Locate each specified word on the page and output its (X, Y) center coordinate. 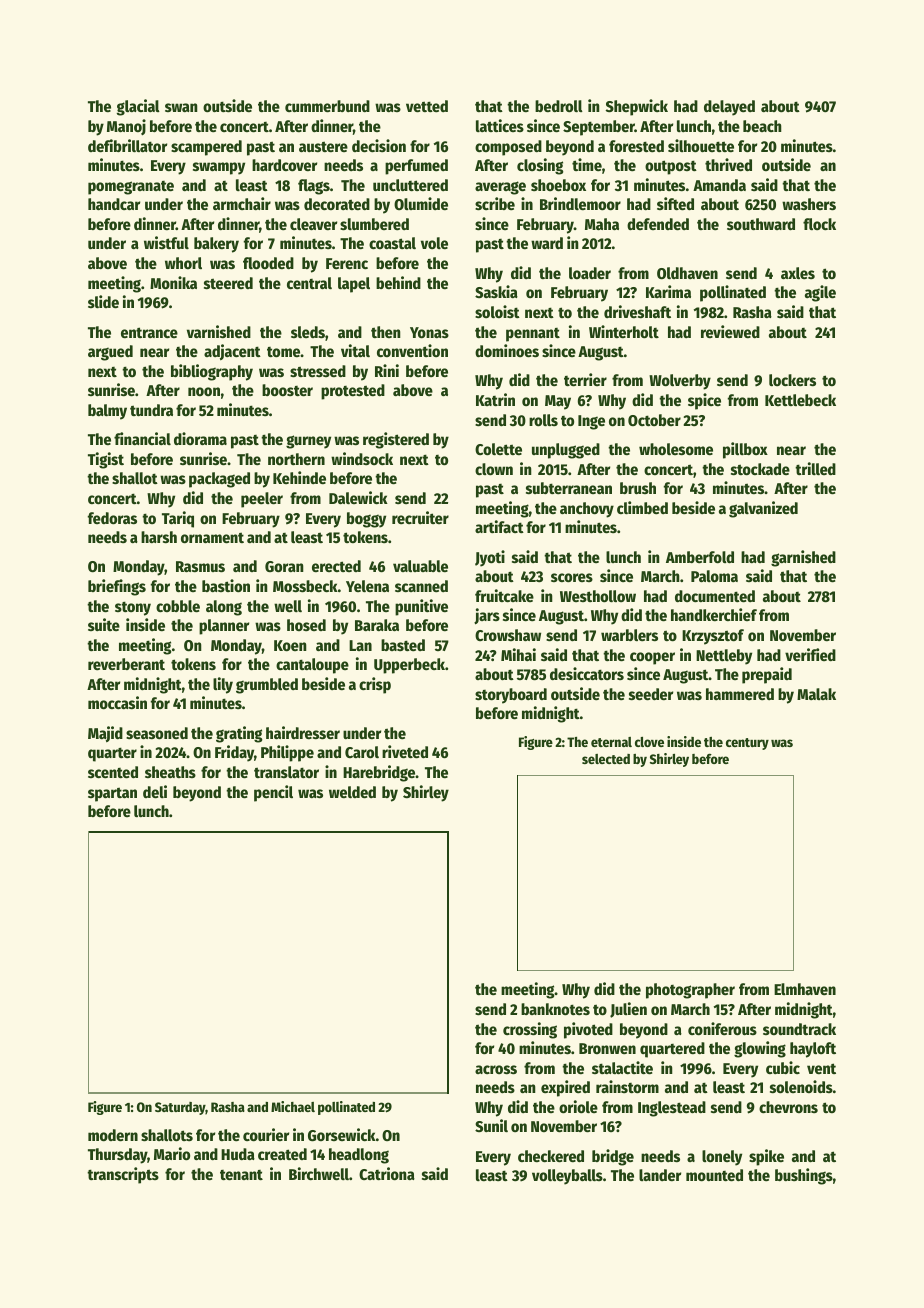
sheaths (170, 772)
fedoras (112, 518)
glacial (138, 107)
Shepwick (637, 107)
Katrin (495, 399)
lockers (792, 380)
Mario (172, 1153)
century (747, 744)
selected (606, 759)
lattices (500, 125)
